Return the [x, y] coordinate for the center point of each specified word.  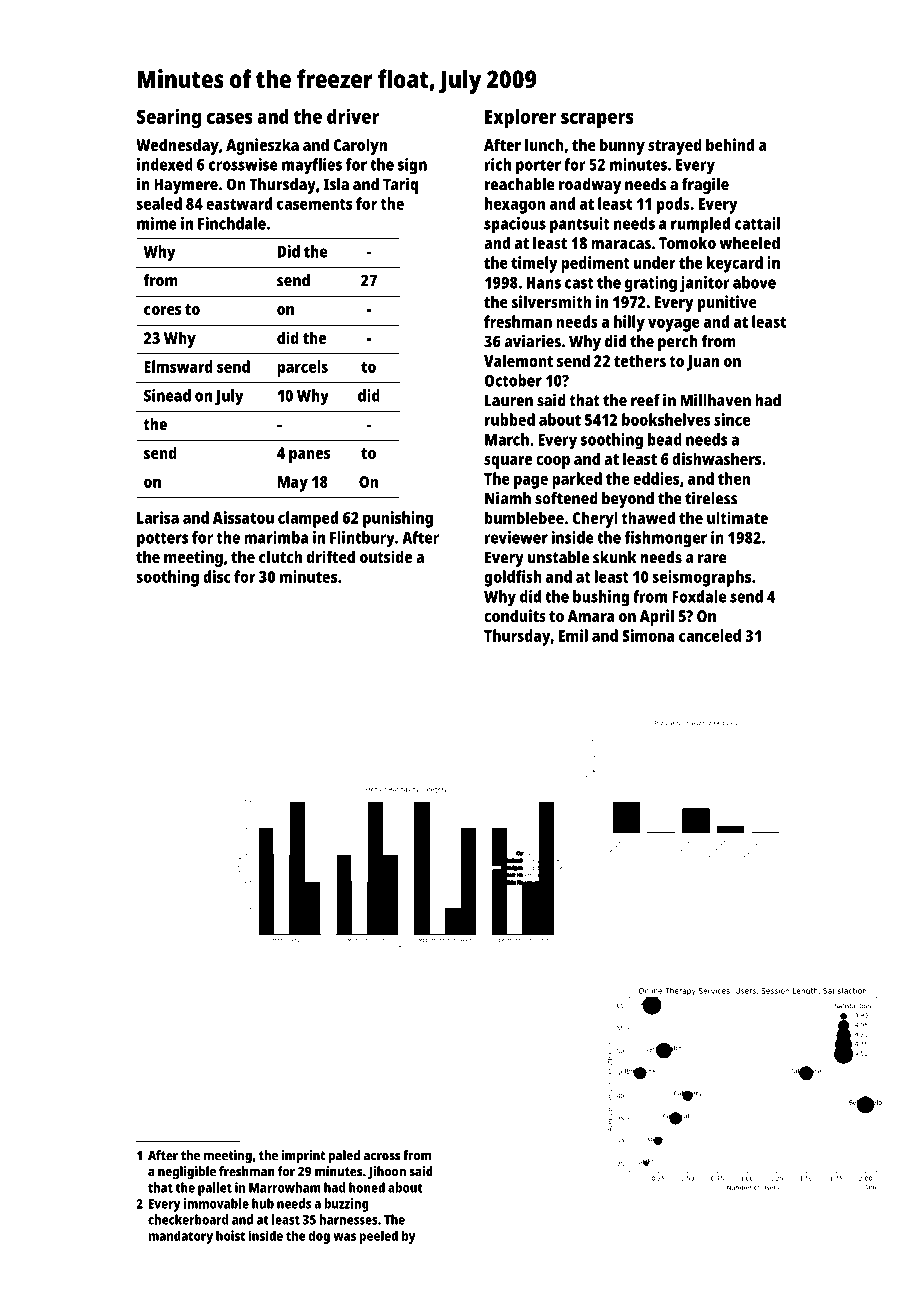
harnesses [348, 1219]
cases [230, 118]
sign [412, 166]
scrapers [597, 120]
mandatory [180, 1237]
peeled [378, 1237]
